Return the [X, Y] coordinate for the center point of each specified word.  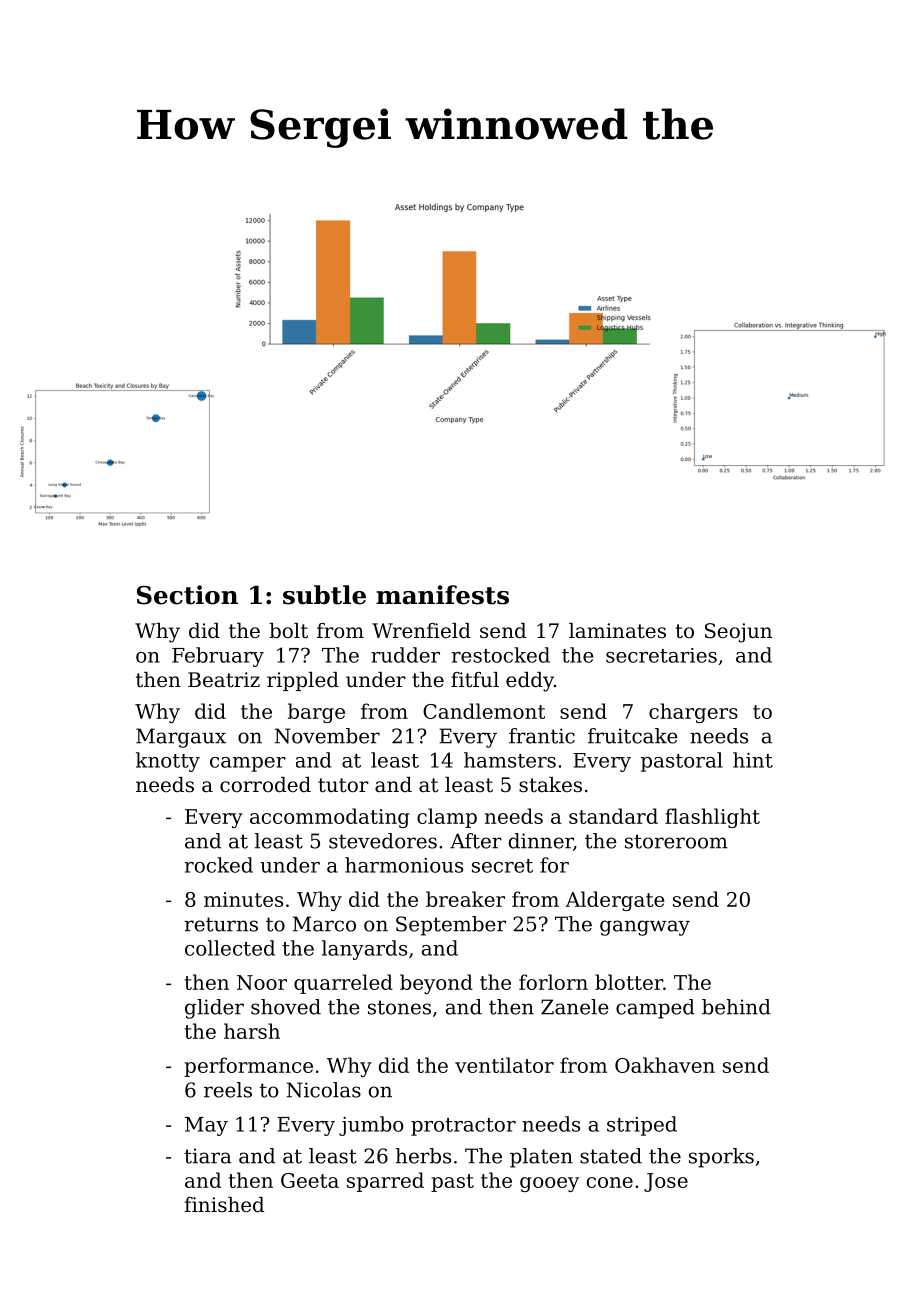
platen [541, 1158]
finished [224, 1205]
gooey [549, 1184]
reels [228, 1090]
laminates [617, 631]
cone [610, 1182]
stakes [550, 785]
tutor [343, 785]
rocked [218, 865]
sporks [721, 1158]
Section [187, 595]
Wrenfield [421, 631]
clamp [447, 818]
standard [613, 816]
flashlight [712, 818]
